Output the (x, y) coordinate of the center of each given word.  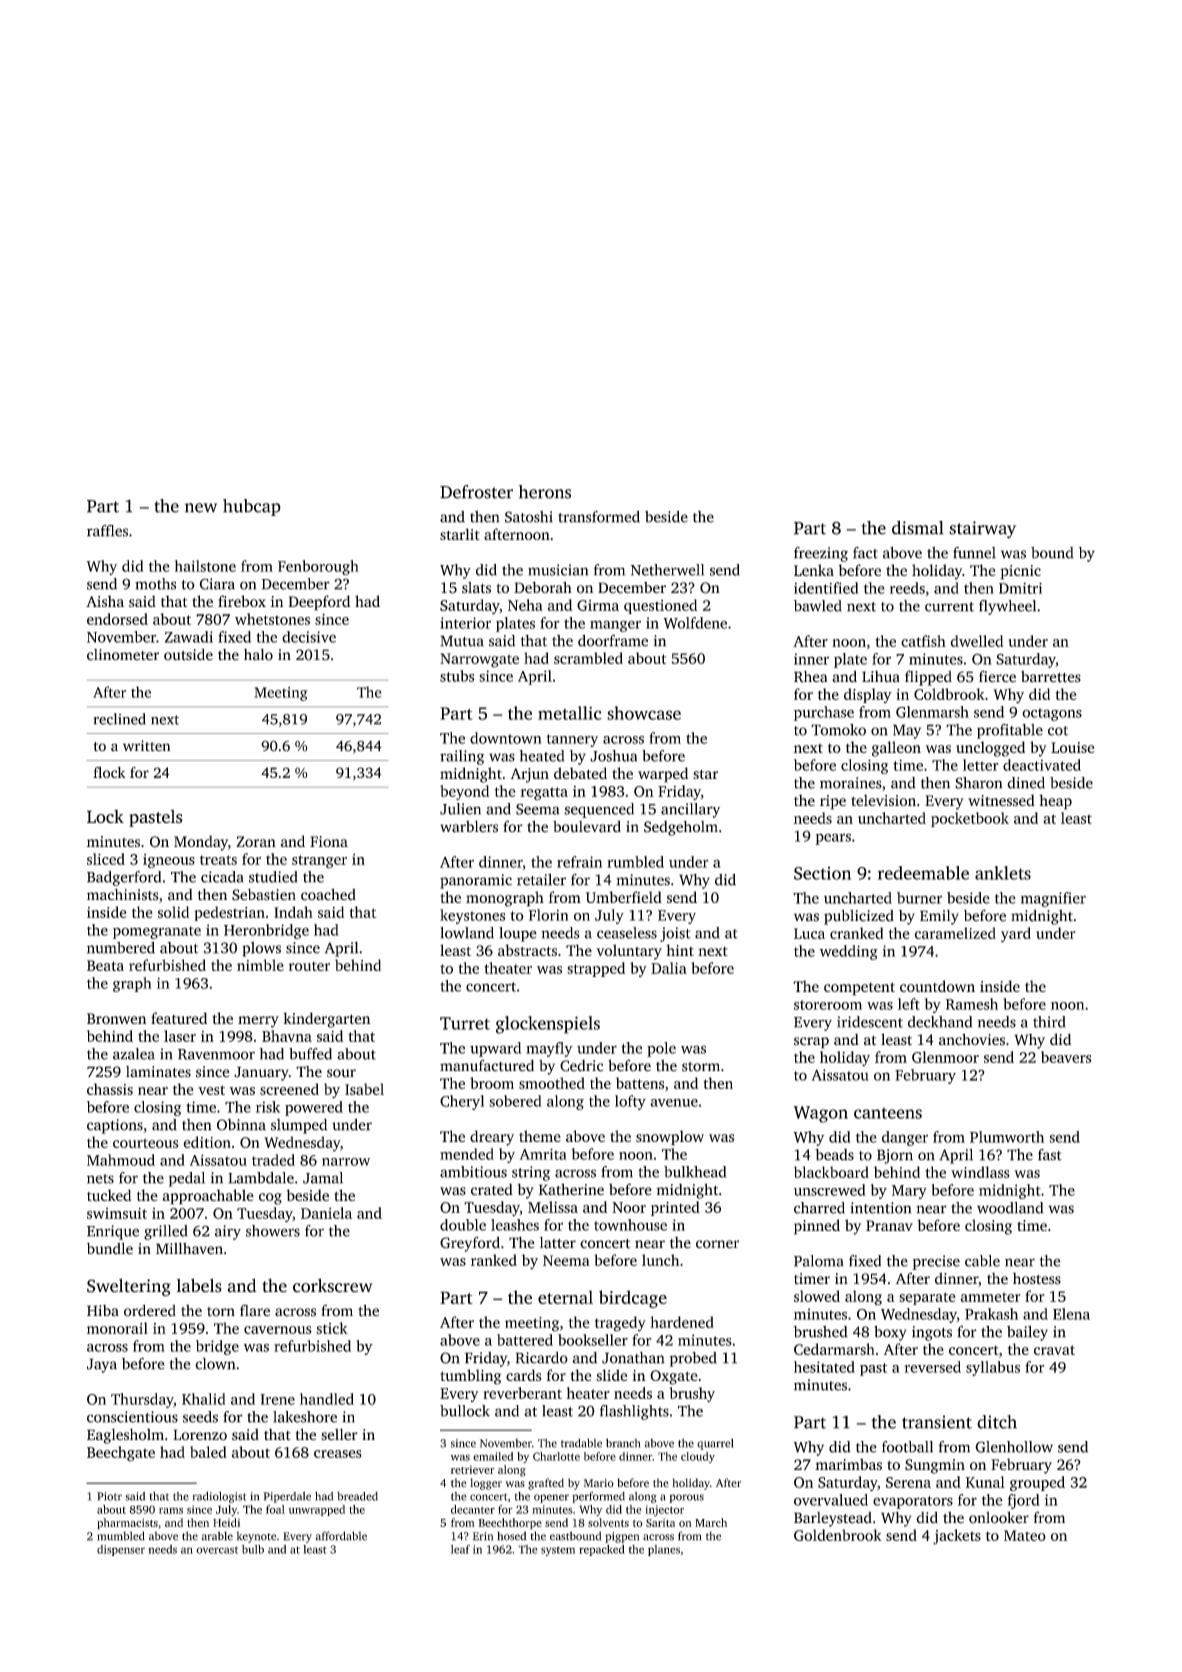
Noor (629, 1207)
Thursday (142, 1400)
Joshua (613, 756)
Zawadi (189, 637)
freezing (821, 554)
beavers (1066, 1057)
